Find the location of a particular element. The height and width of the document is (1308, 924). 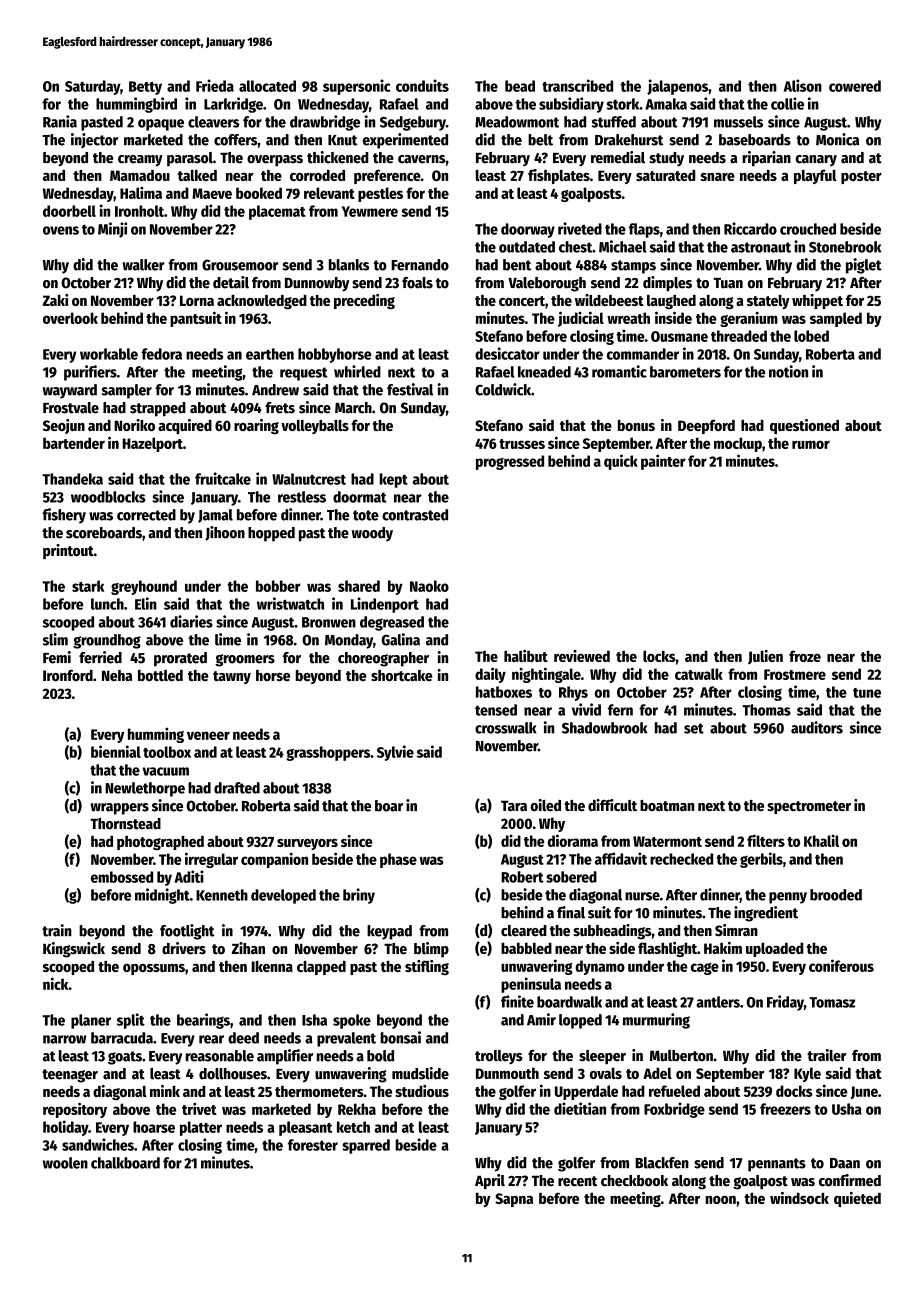

bartender is located at coordinates (74, 443).
